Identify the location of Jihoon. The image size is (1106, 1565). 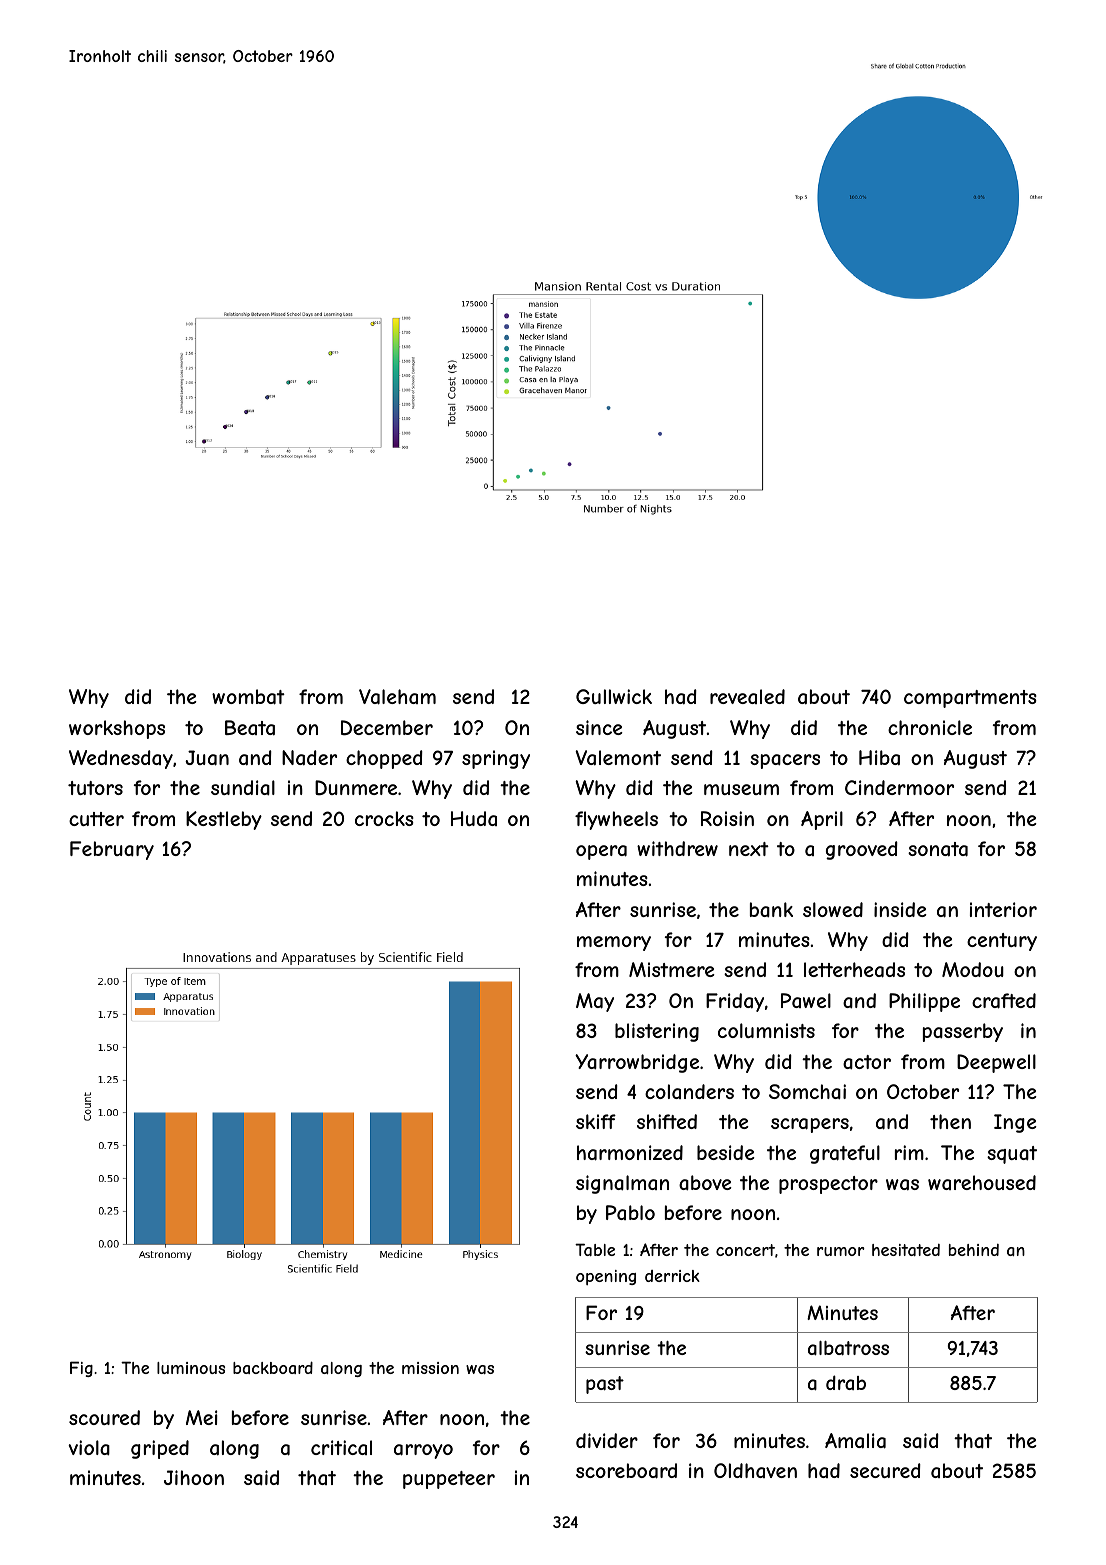
(194, 1477).
